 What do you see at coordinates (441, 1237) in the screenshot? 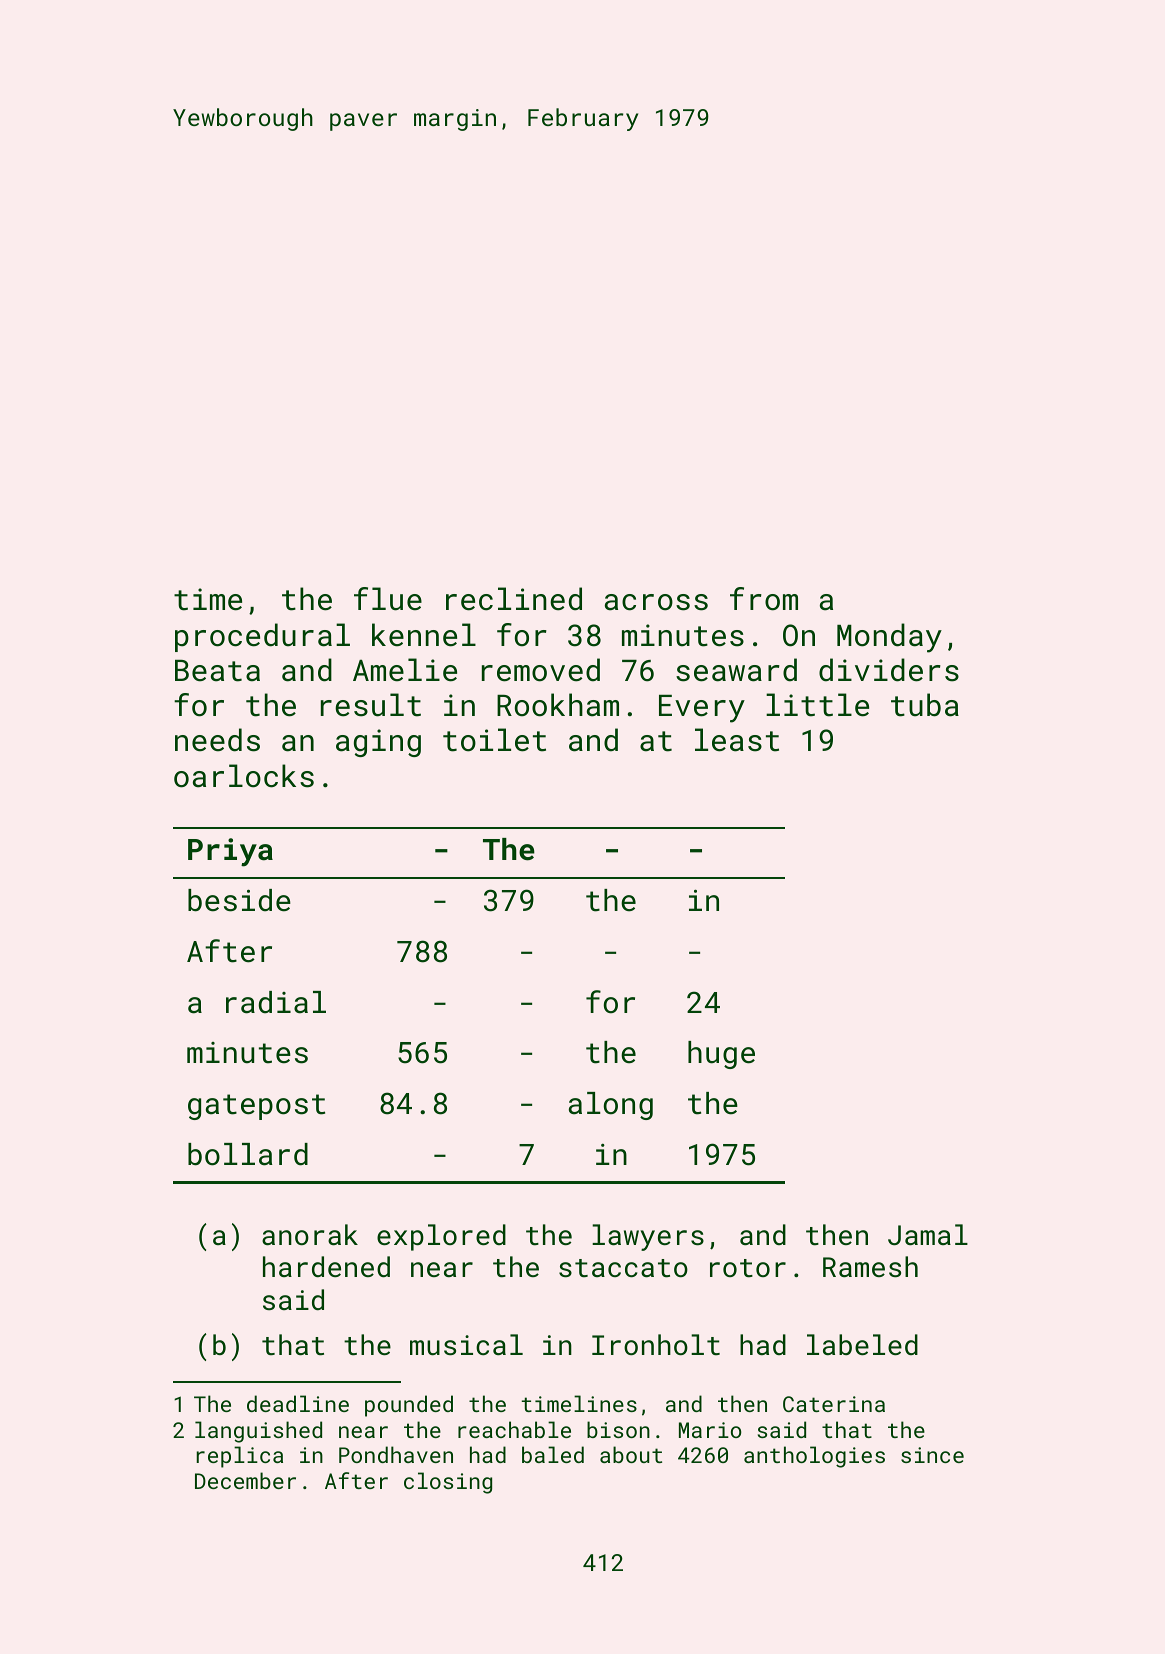
I see `explored` at bounding box center [441, 1237].
